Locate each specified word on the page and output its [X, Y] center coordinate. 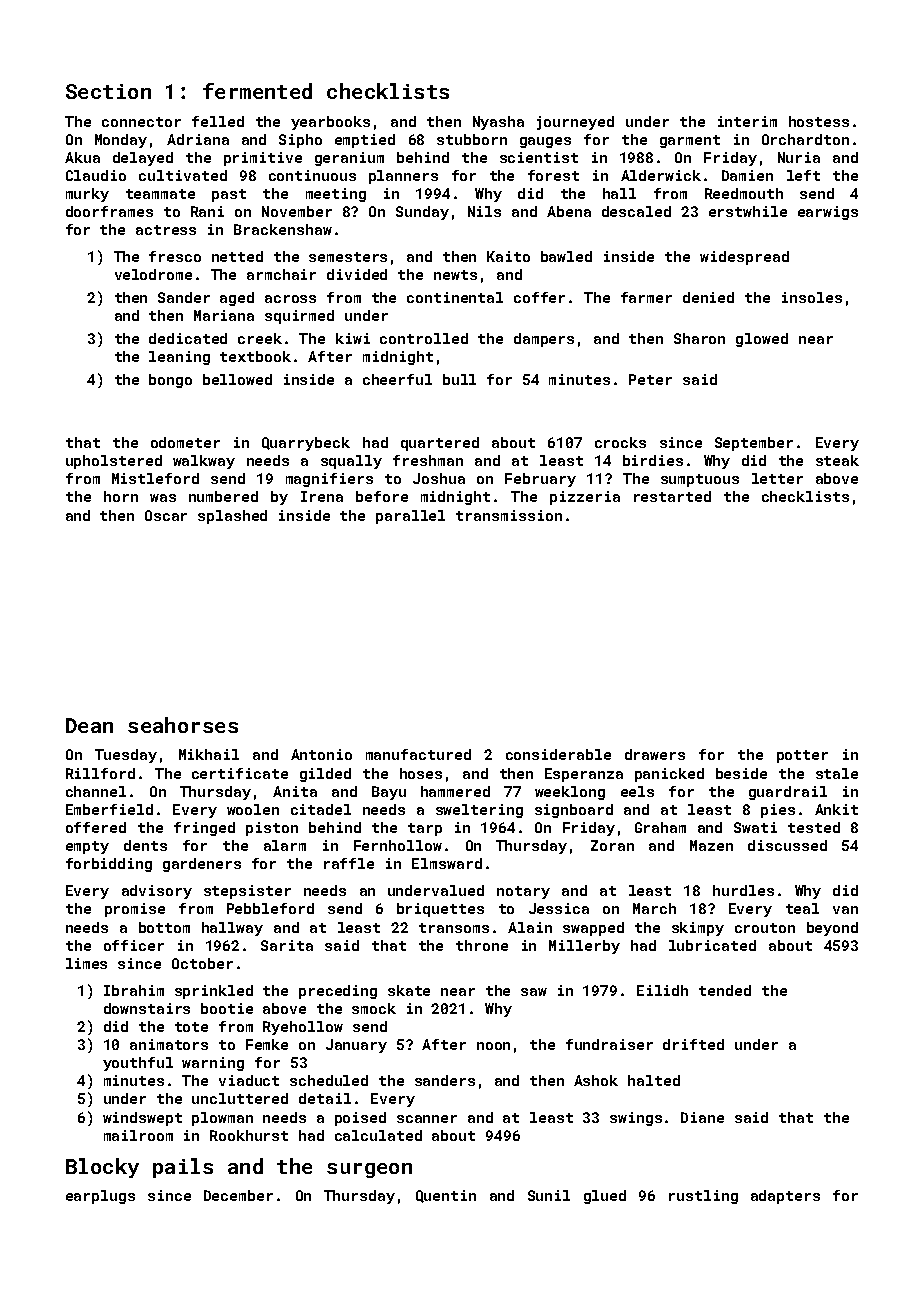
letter [777, 478]
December [238, 1195]
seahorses [183, 725]
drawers [655, 754]
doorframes [109, 211]
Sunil [549, 1195]
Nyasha [498, 123]
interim [747, 121]
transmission [509, 515]
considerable [558, 754]
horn [121, 496]
